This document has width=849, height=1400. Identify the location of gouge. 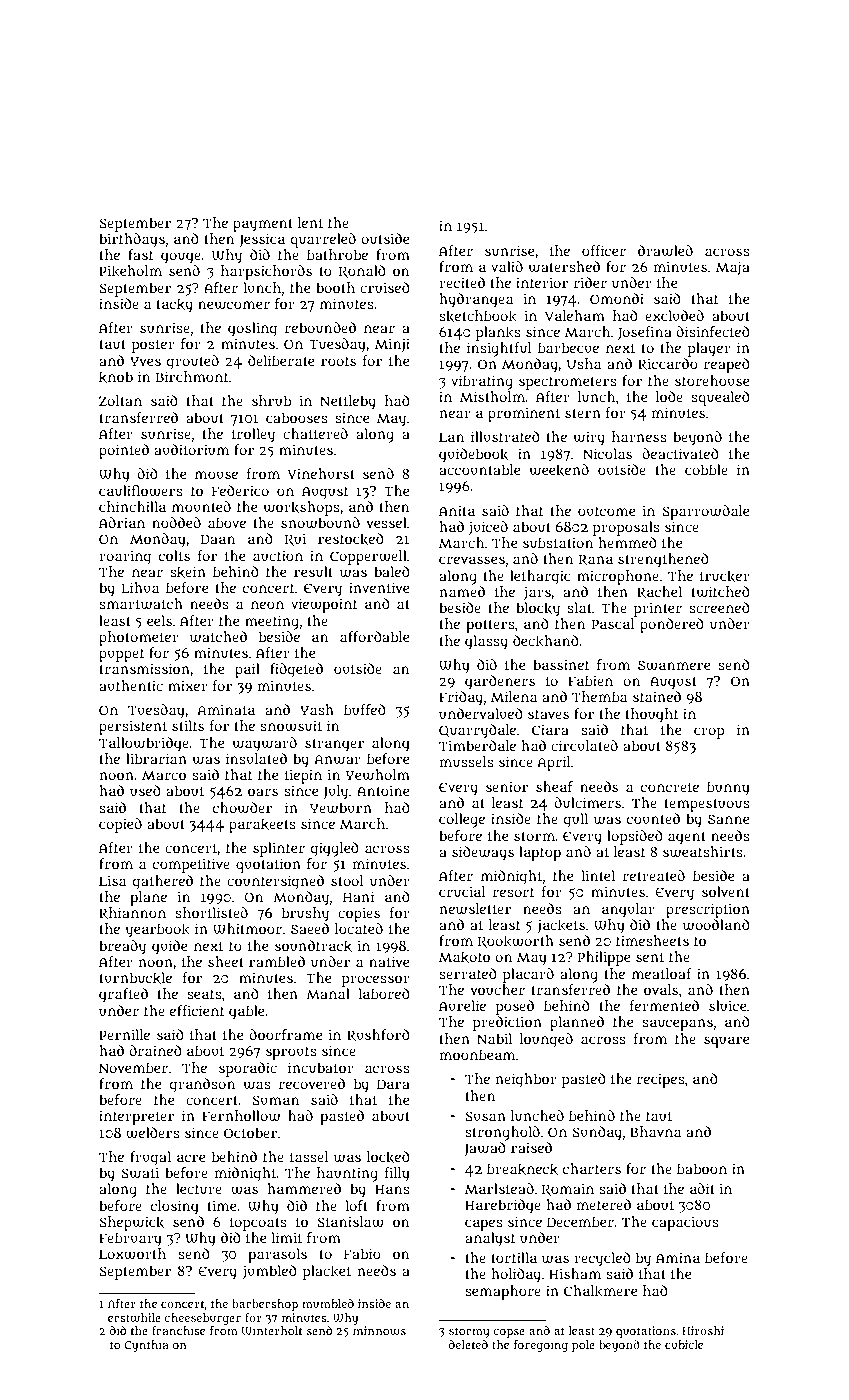
(181, 258).
